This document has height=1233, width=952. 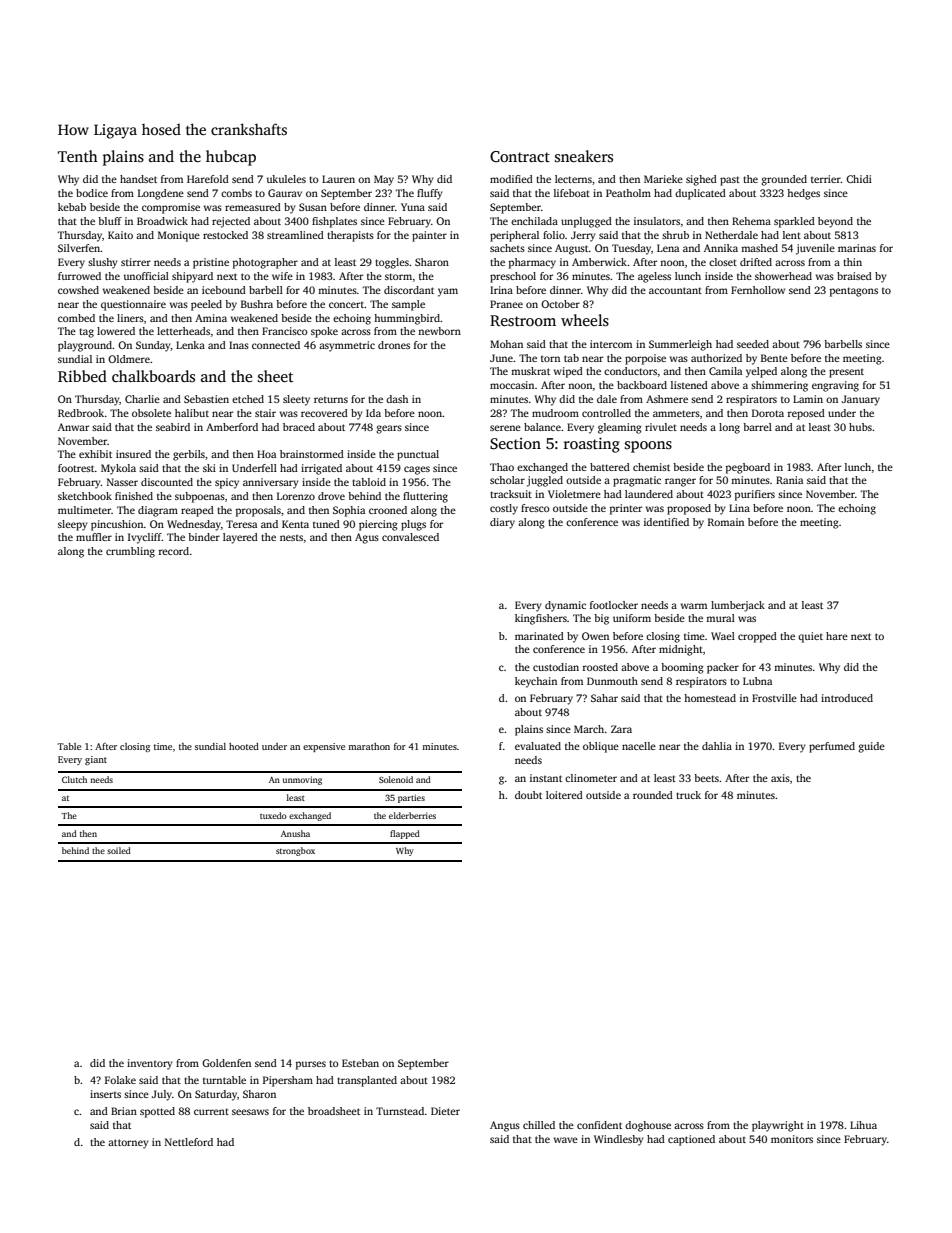 What do you see at coordinates (539, 636) in the document?
I see `marinated` at bounding box center [539, 636].
